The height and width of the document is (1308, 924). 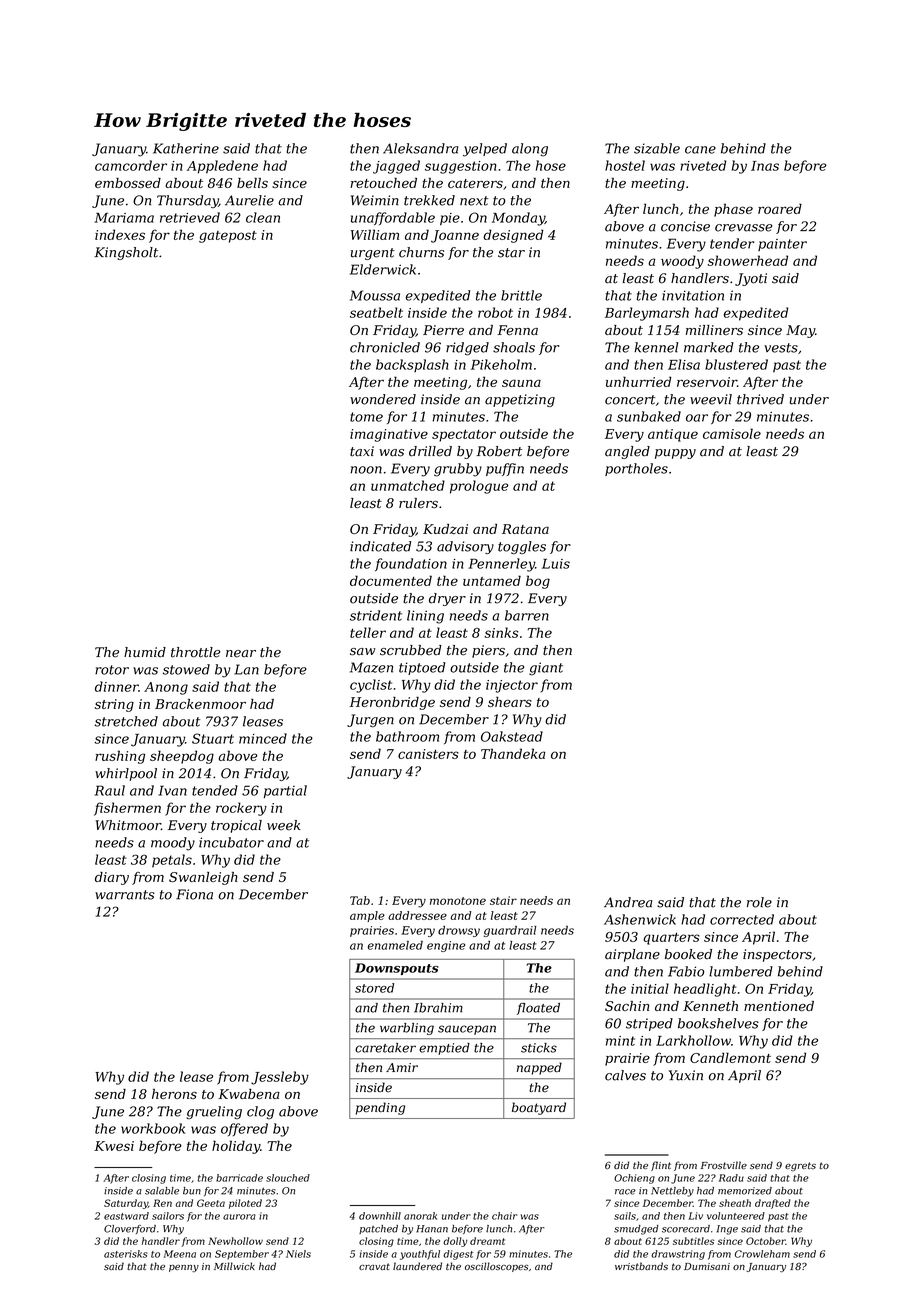 What do you see at coordinates (732, 433) in the document?
I see `camisole` at bounding box center [732, 433].
